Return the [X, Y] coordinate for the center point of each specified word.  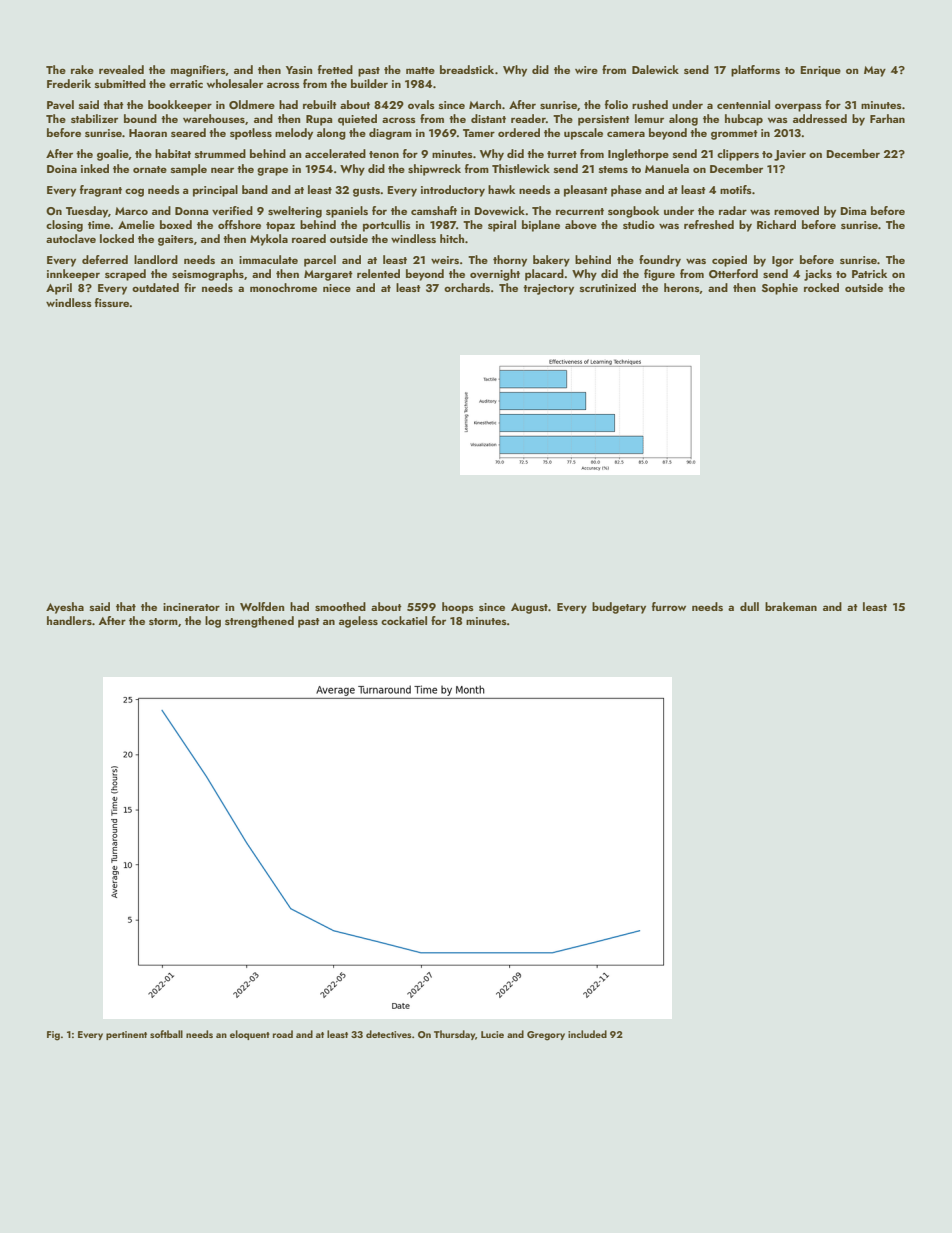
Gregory [546, 1036]
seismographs [208, 275]
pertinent [126, 1035]
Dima [853, 211]
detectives [388, 1034]
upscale [583, 134]
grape [272, 171]
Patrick [869, 273]
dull [749, 606]
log [213, 622]
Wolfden [262, 606]
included [587, 1034]
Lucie [492, 1034]
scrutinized [608, 287]
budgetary [619, 608]
